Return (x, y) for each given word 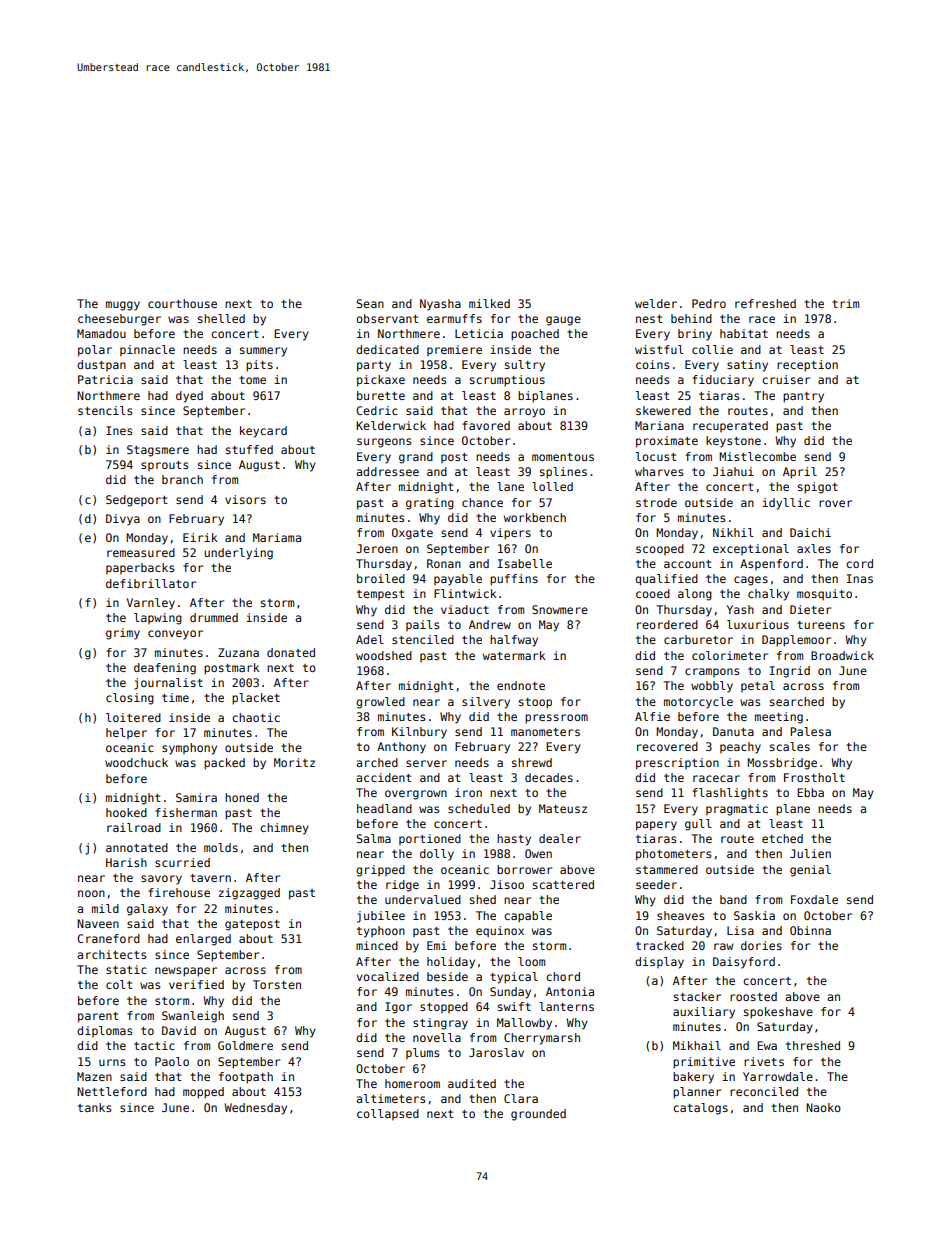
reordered (667, 624)
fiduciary (723, 381)
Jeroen (377, 548)
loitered (133, 717)
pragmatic (737, 810)
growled (380, 703)
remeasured (141, 552)
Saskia (754, 915)
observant (387, 318)
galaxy (147, 910)
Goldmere (245, 1045)
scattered (563, 884)
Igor (398, 1008)
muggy (123, 306)
